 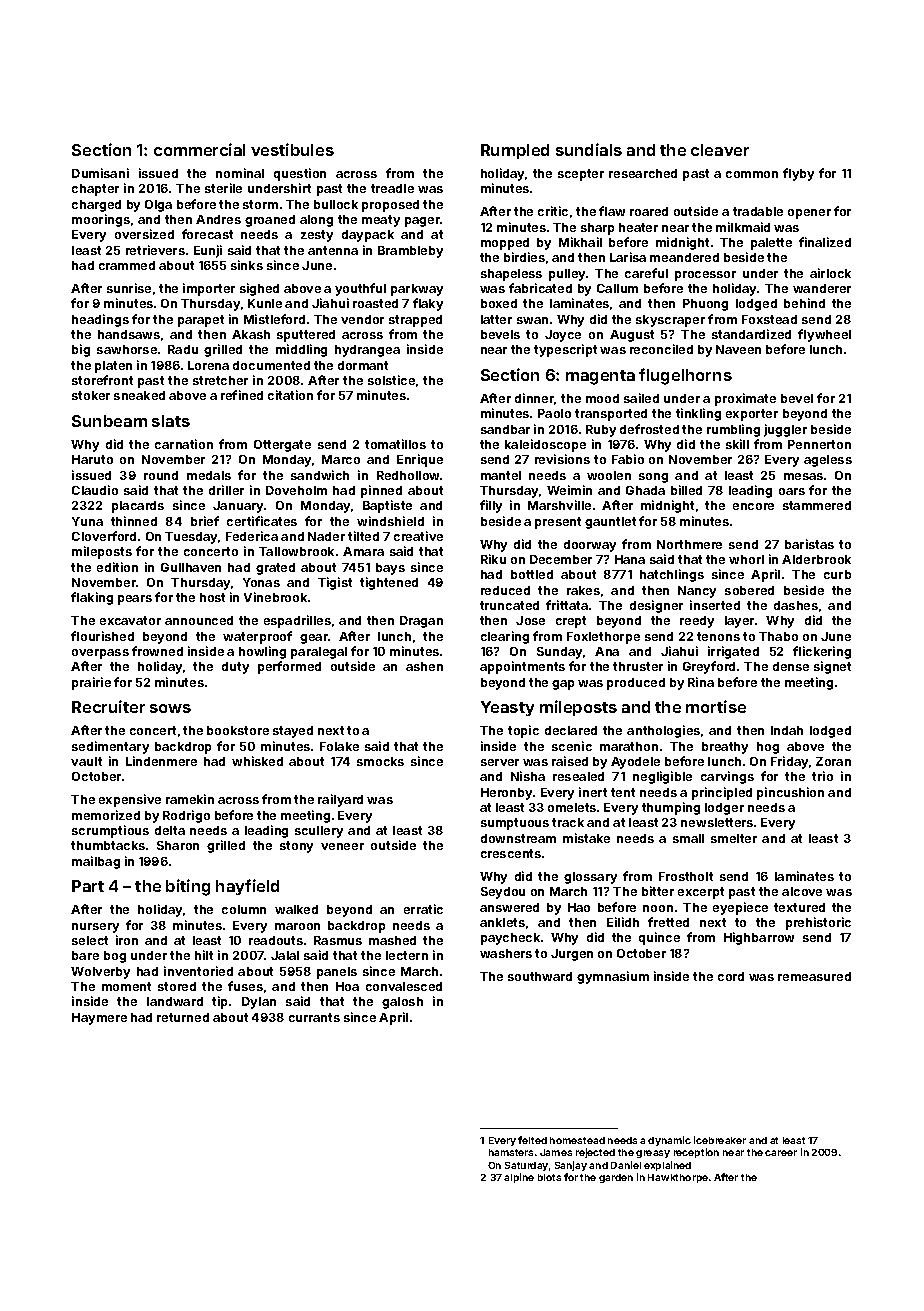 I want to click on treadle, so click(x=392, y=188).
